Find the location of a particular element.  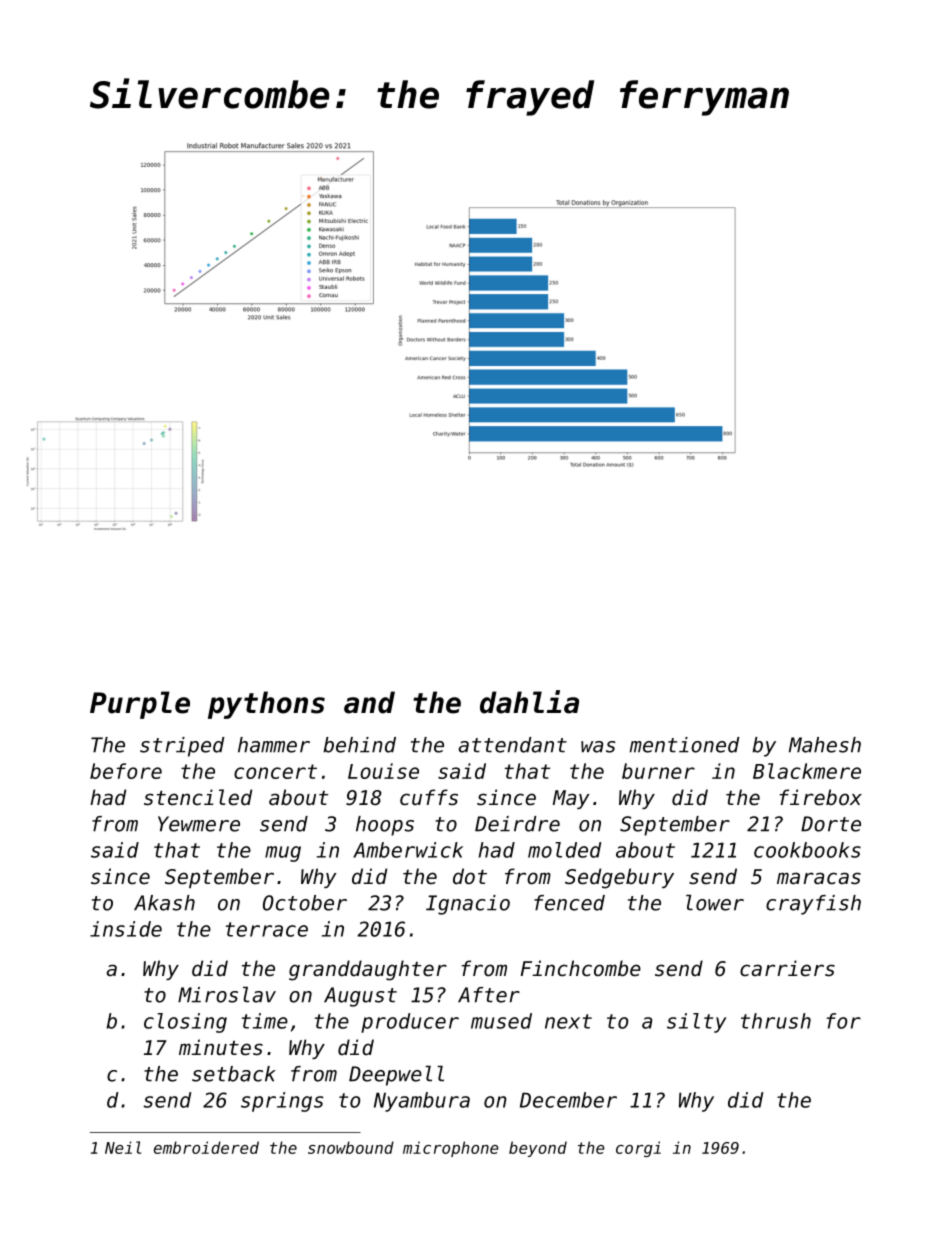

beyond is located at coordinates (538, 1149).
